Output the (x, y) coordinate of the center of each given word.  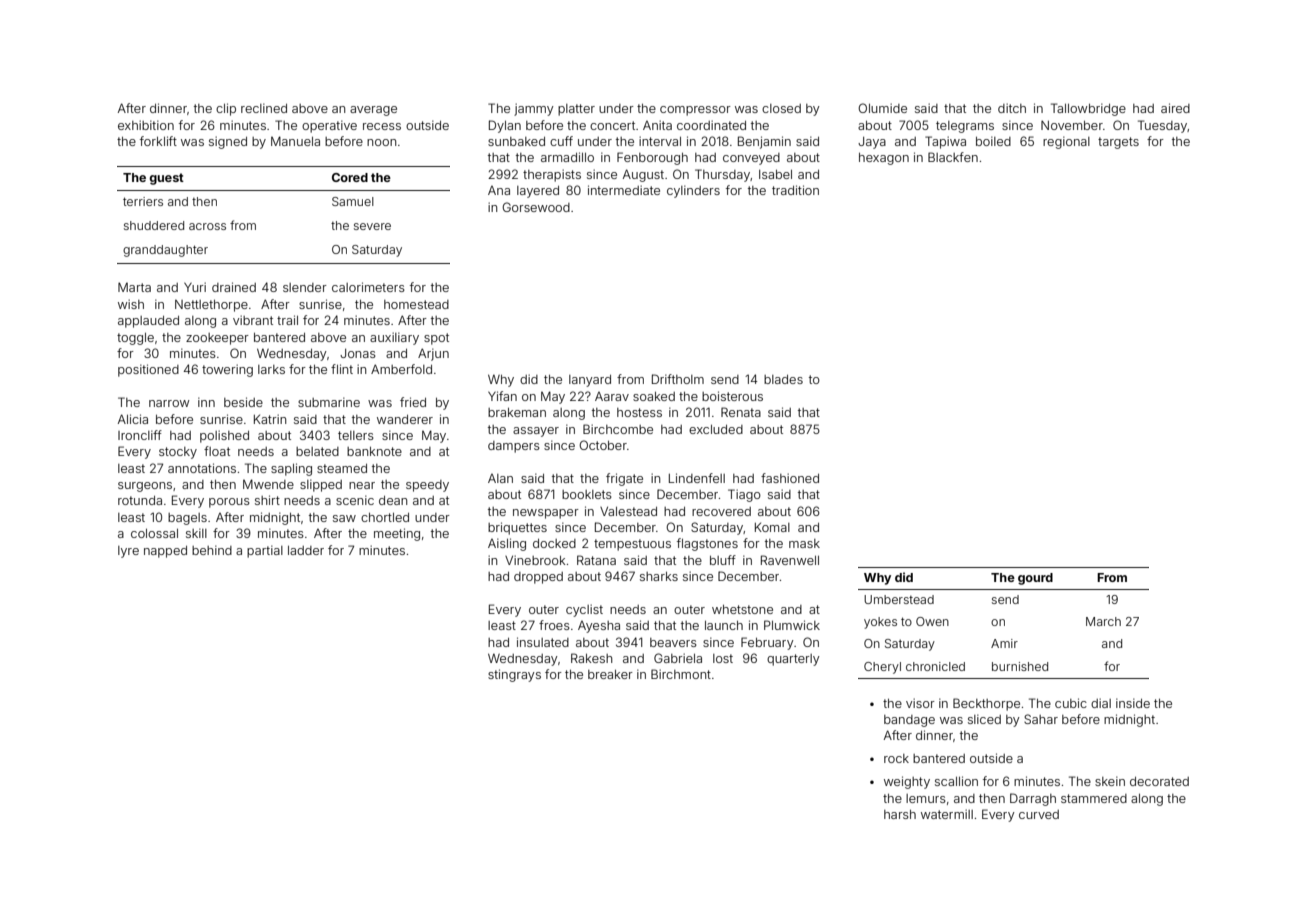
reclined (264, 108)
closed (781, 108)
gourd (1035, 579)
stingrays (514, 675)
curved (1039, 814)
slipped (321, 485)
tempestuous (632, 545)
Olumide (882, 108)
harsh (900, 814)
